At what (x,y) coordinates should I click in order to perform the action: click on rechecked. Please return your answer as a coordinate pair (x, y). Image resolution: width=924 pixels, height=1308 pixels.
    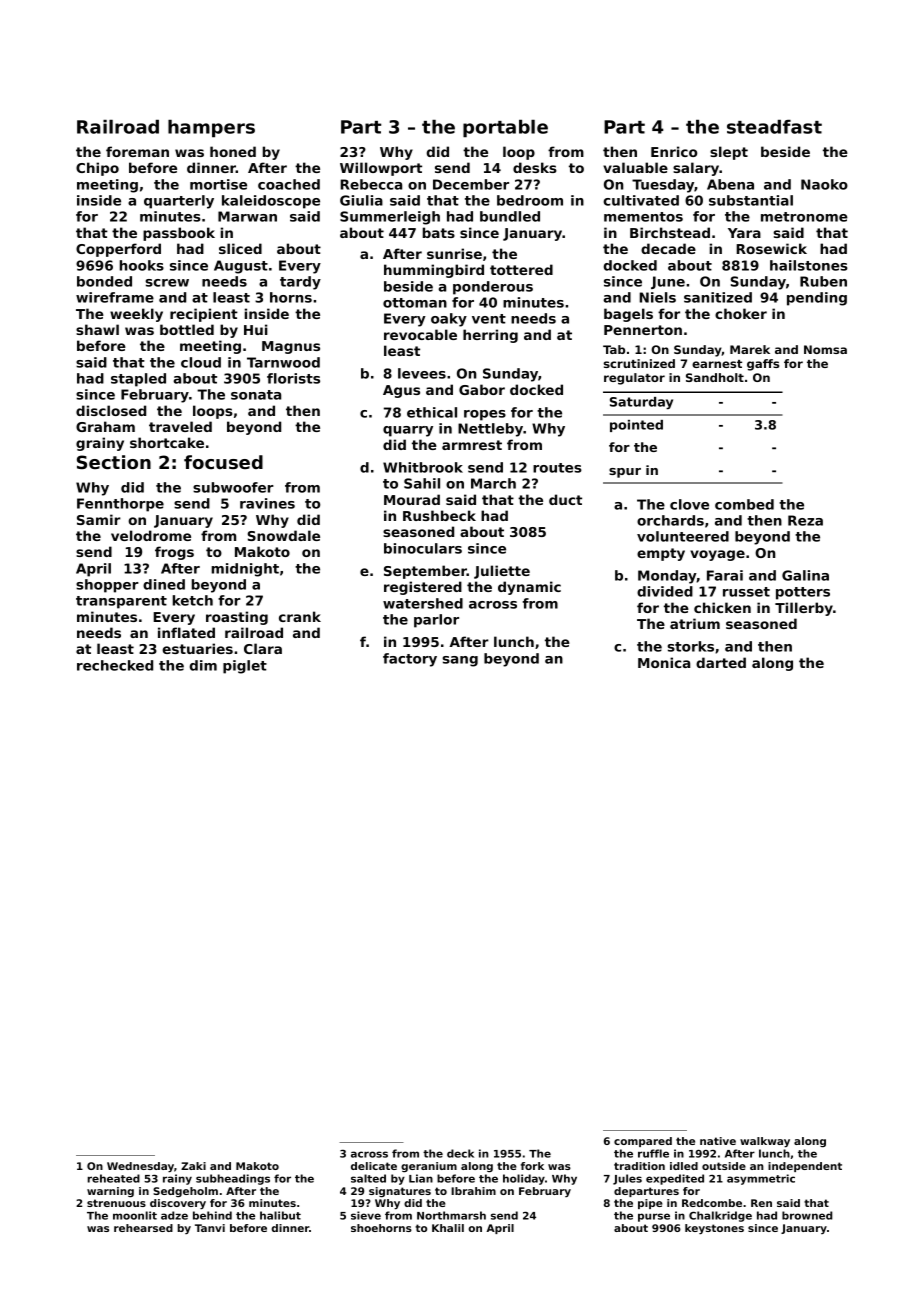
    Looking at the image, I should click on (115, 665).
